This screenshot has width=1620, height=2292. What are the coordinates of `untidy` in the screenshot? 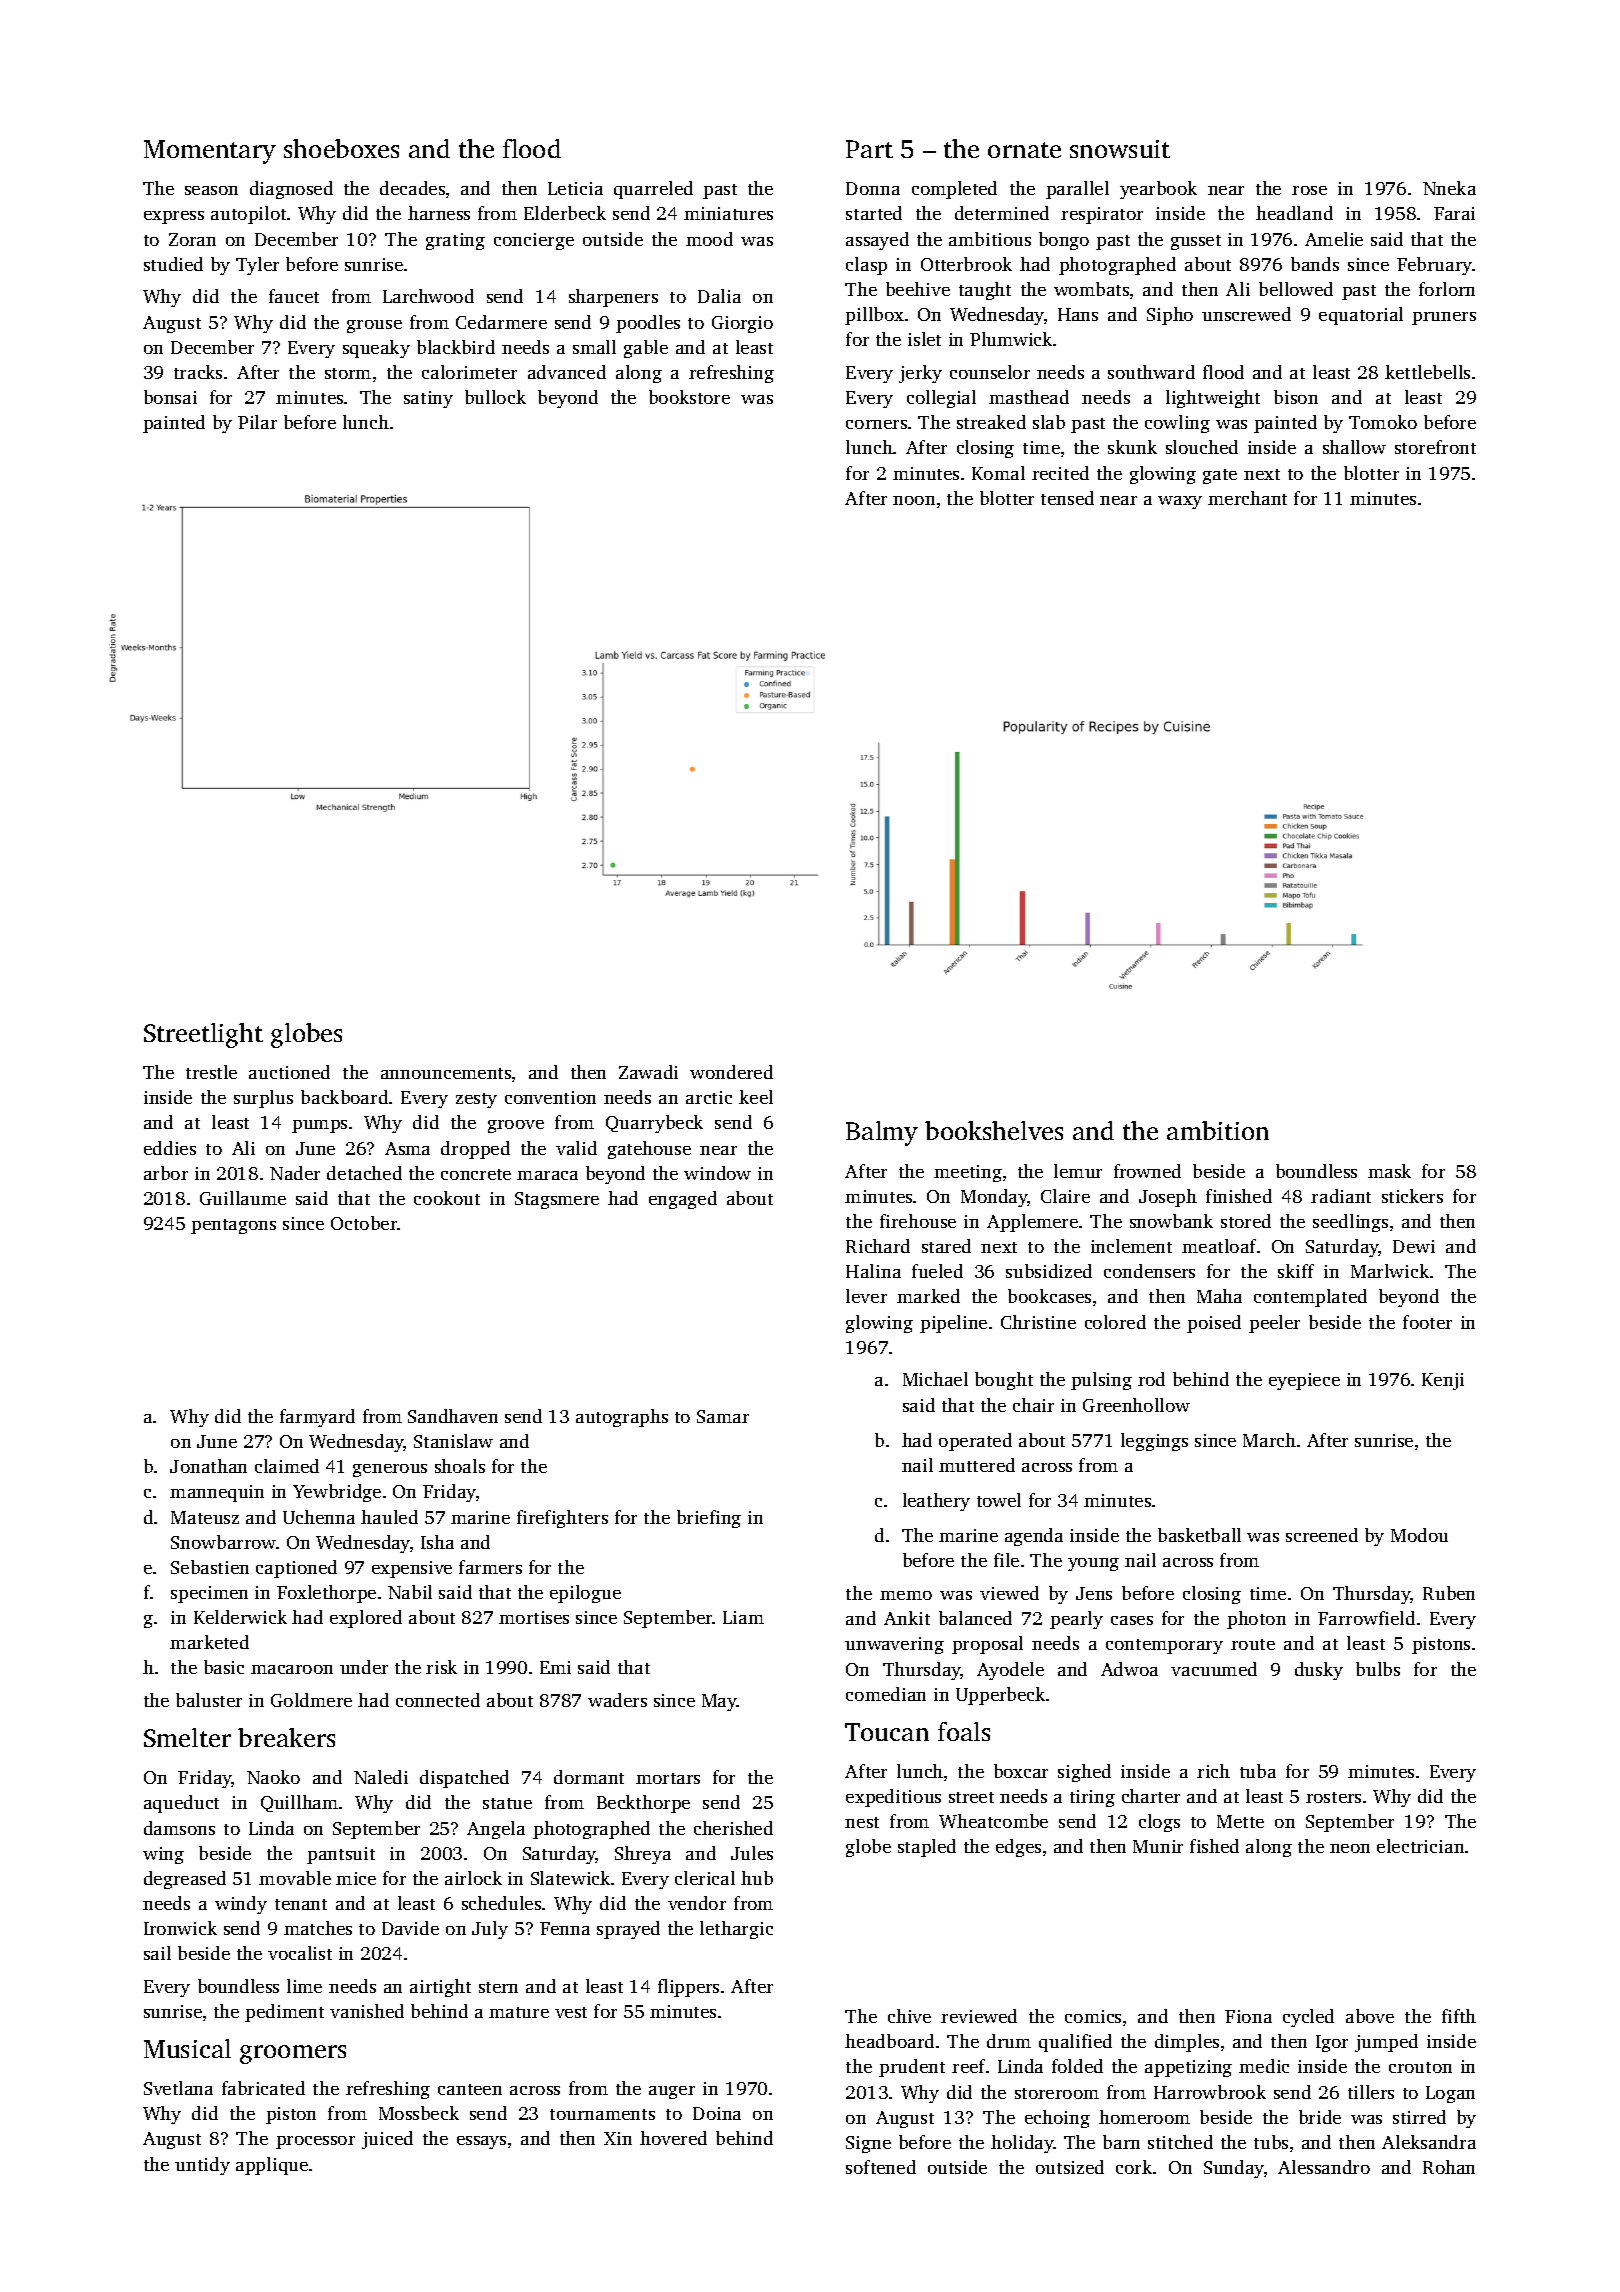 It's located at (202, 2166).
